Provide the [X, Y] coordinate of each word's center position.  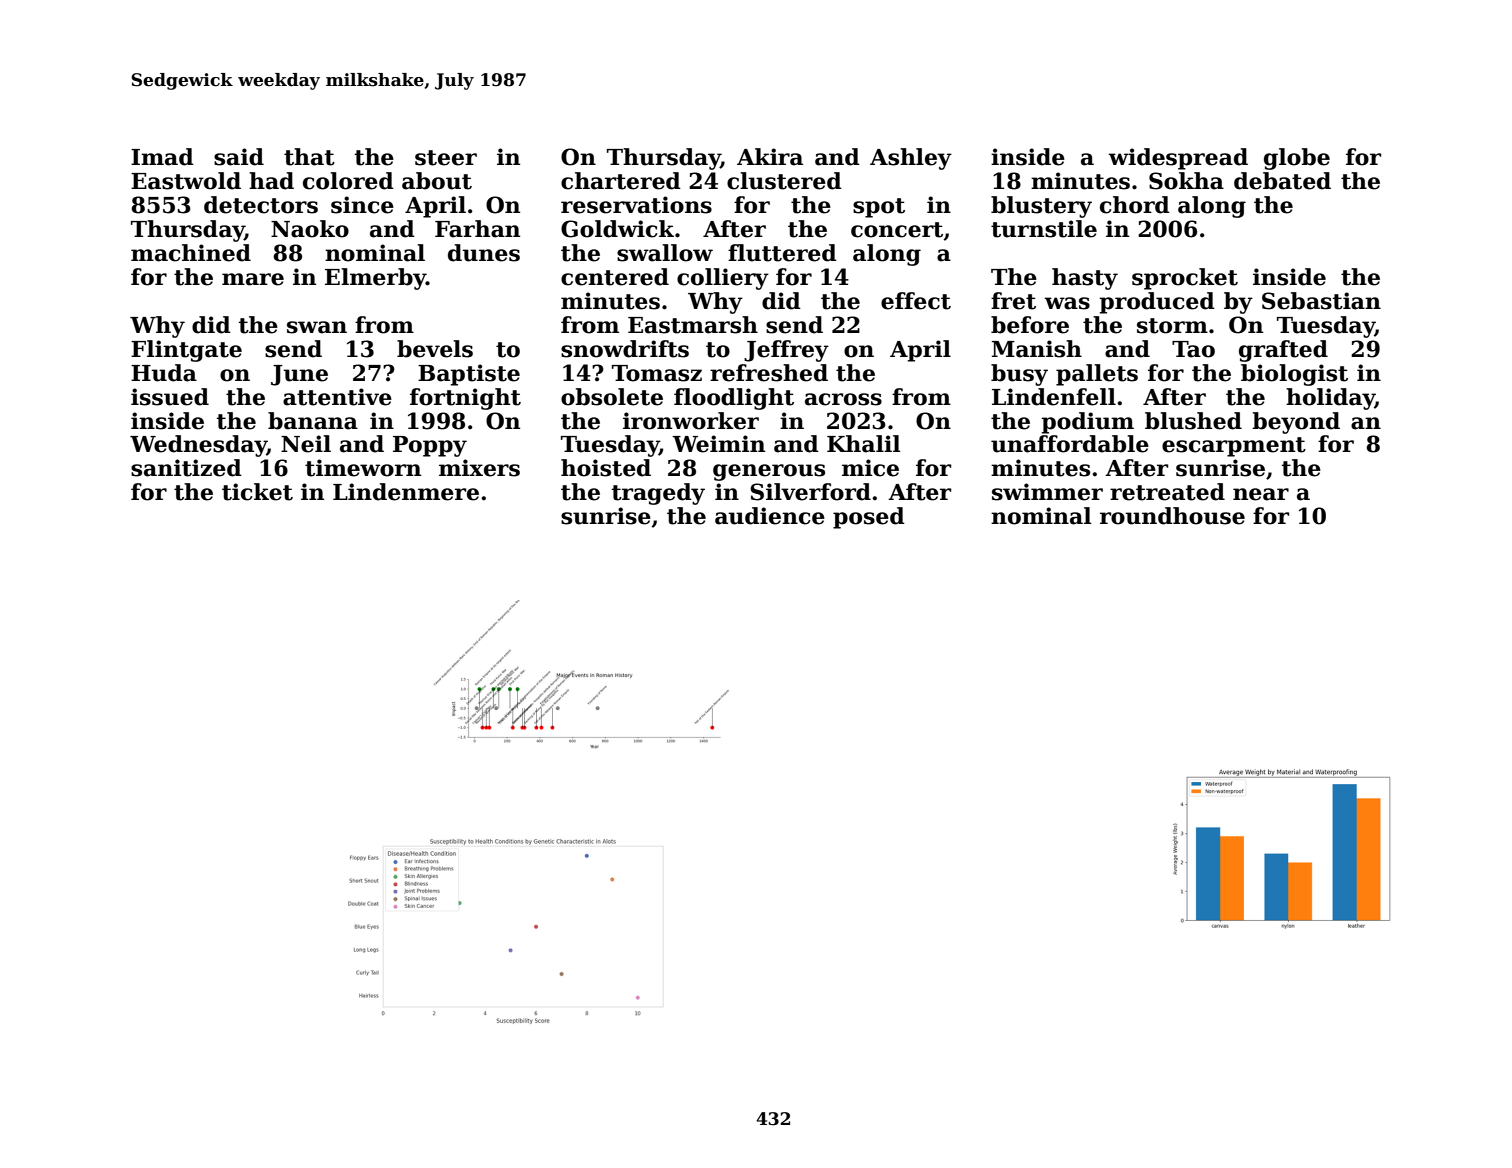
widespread [1178, 159]
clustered [784, 181]
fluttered [782, 253]
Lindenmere [406, 492]
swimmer [1047, 492]
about [437, 181]
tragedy [658, 494]
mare [253, 279]
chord [1135, 205]
